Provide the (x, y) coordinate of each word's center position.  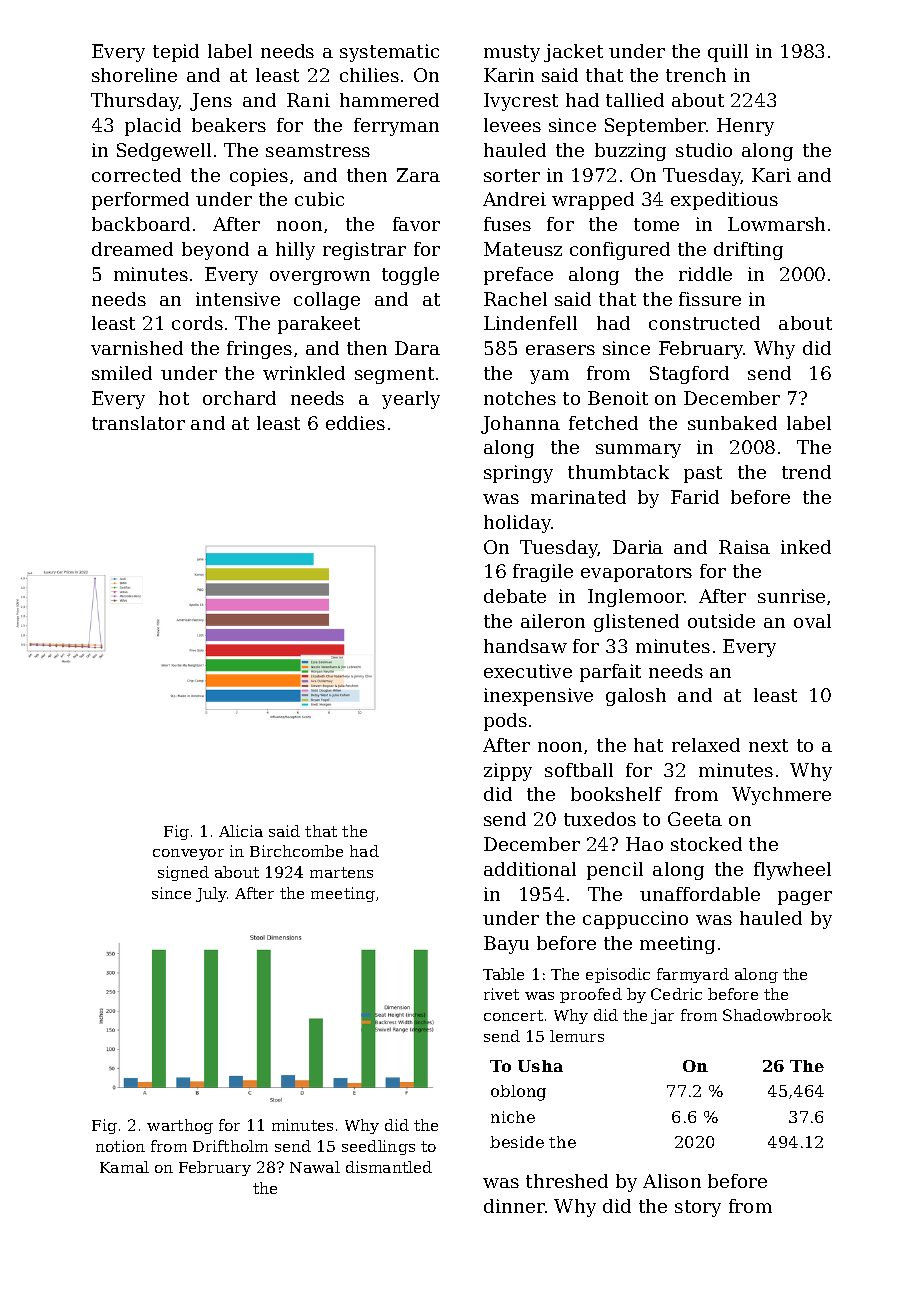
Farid (695, 497)
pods (505, 722)
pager (805, 898)
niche (513, 1117)
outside (721, 621)
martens (341, 872)
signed (183, 873)
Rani (308, 100)
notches (520, 398)
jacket (573, 53)
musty (512, 53)
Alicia (241, 831)
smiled (122, 373)
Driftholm (230, 1146)
